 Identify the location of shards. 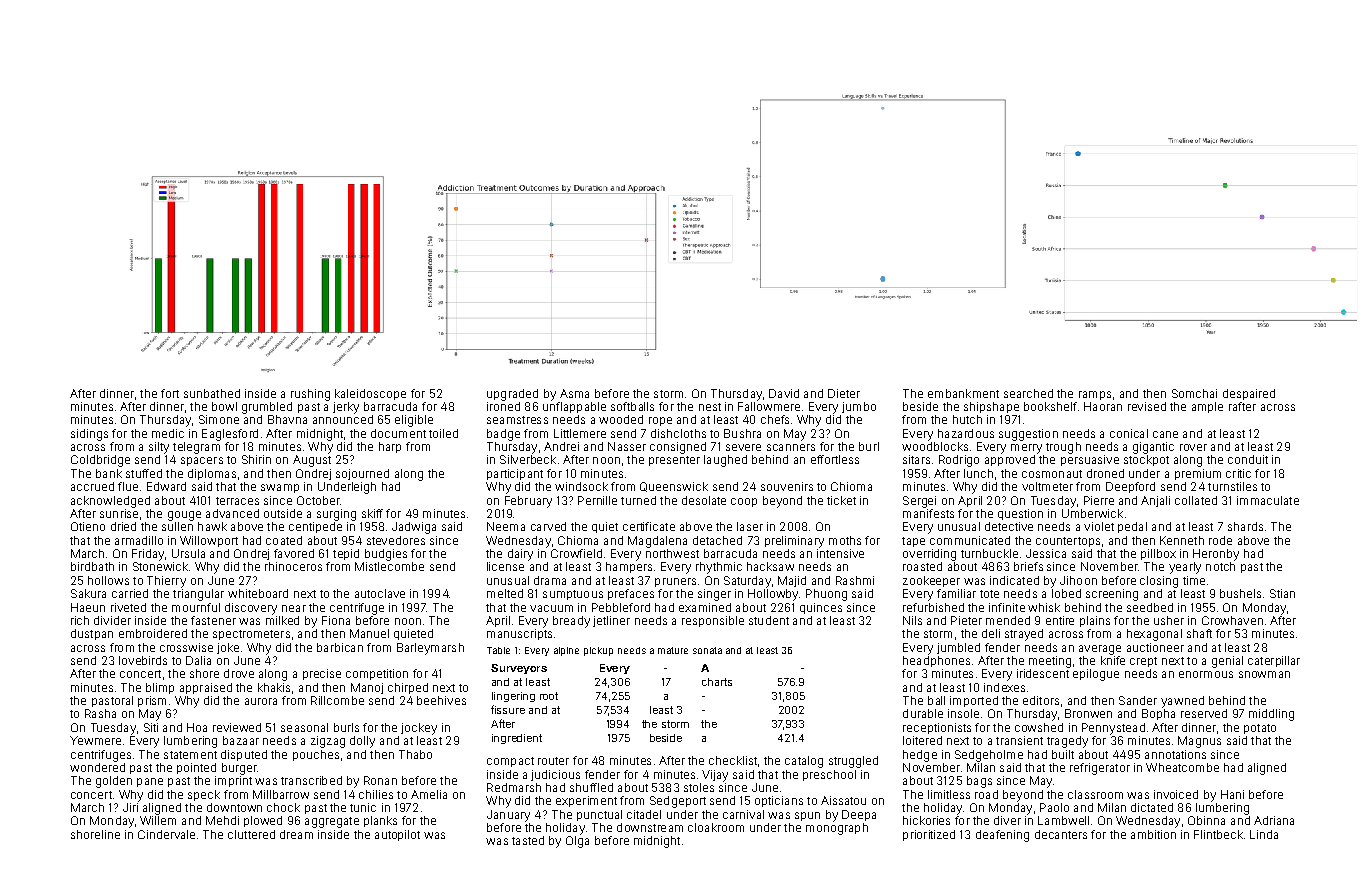
(1245, 526).
